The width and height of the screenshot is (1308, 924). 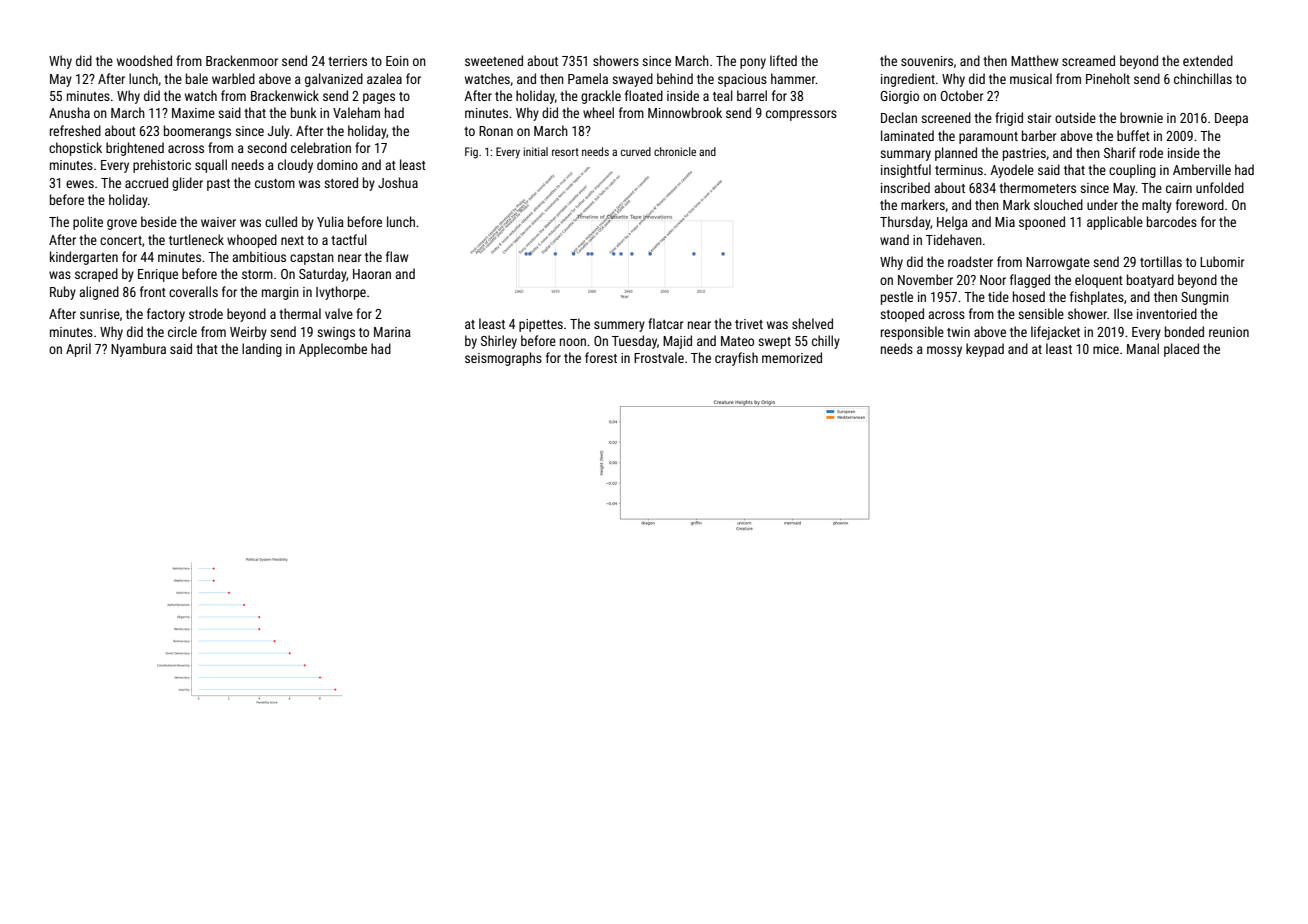 I want to click on pestle, so click(x=897, y=298).
